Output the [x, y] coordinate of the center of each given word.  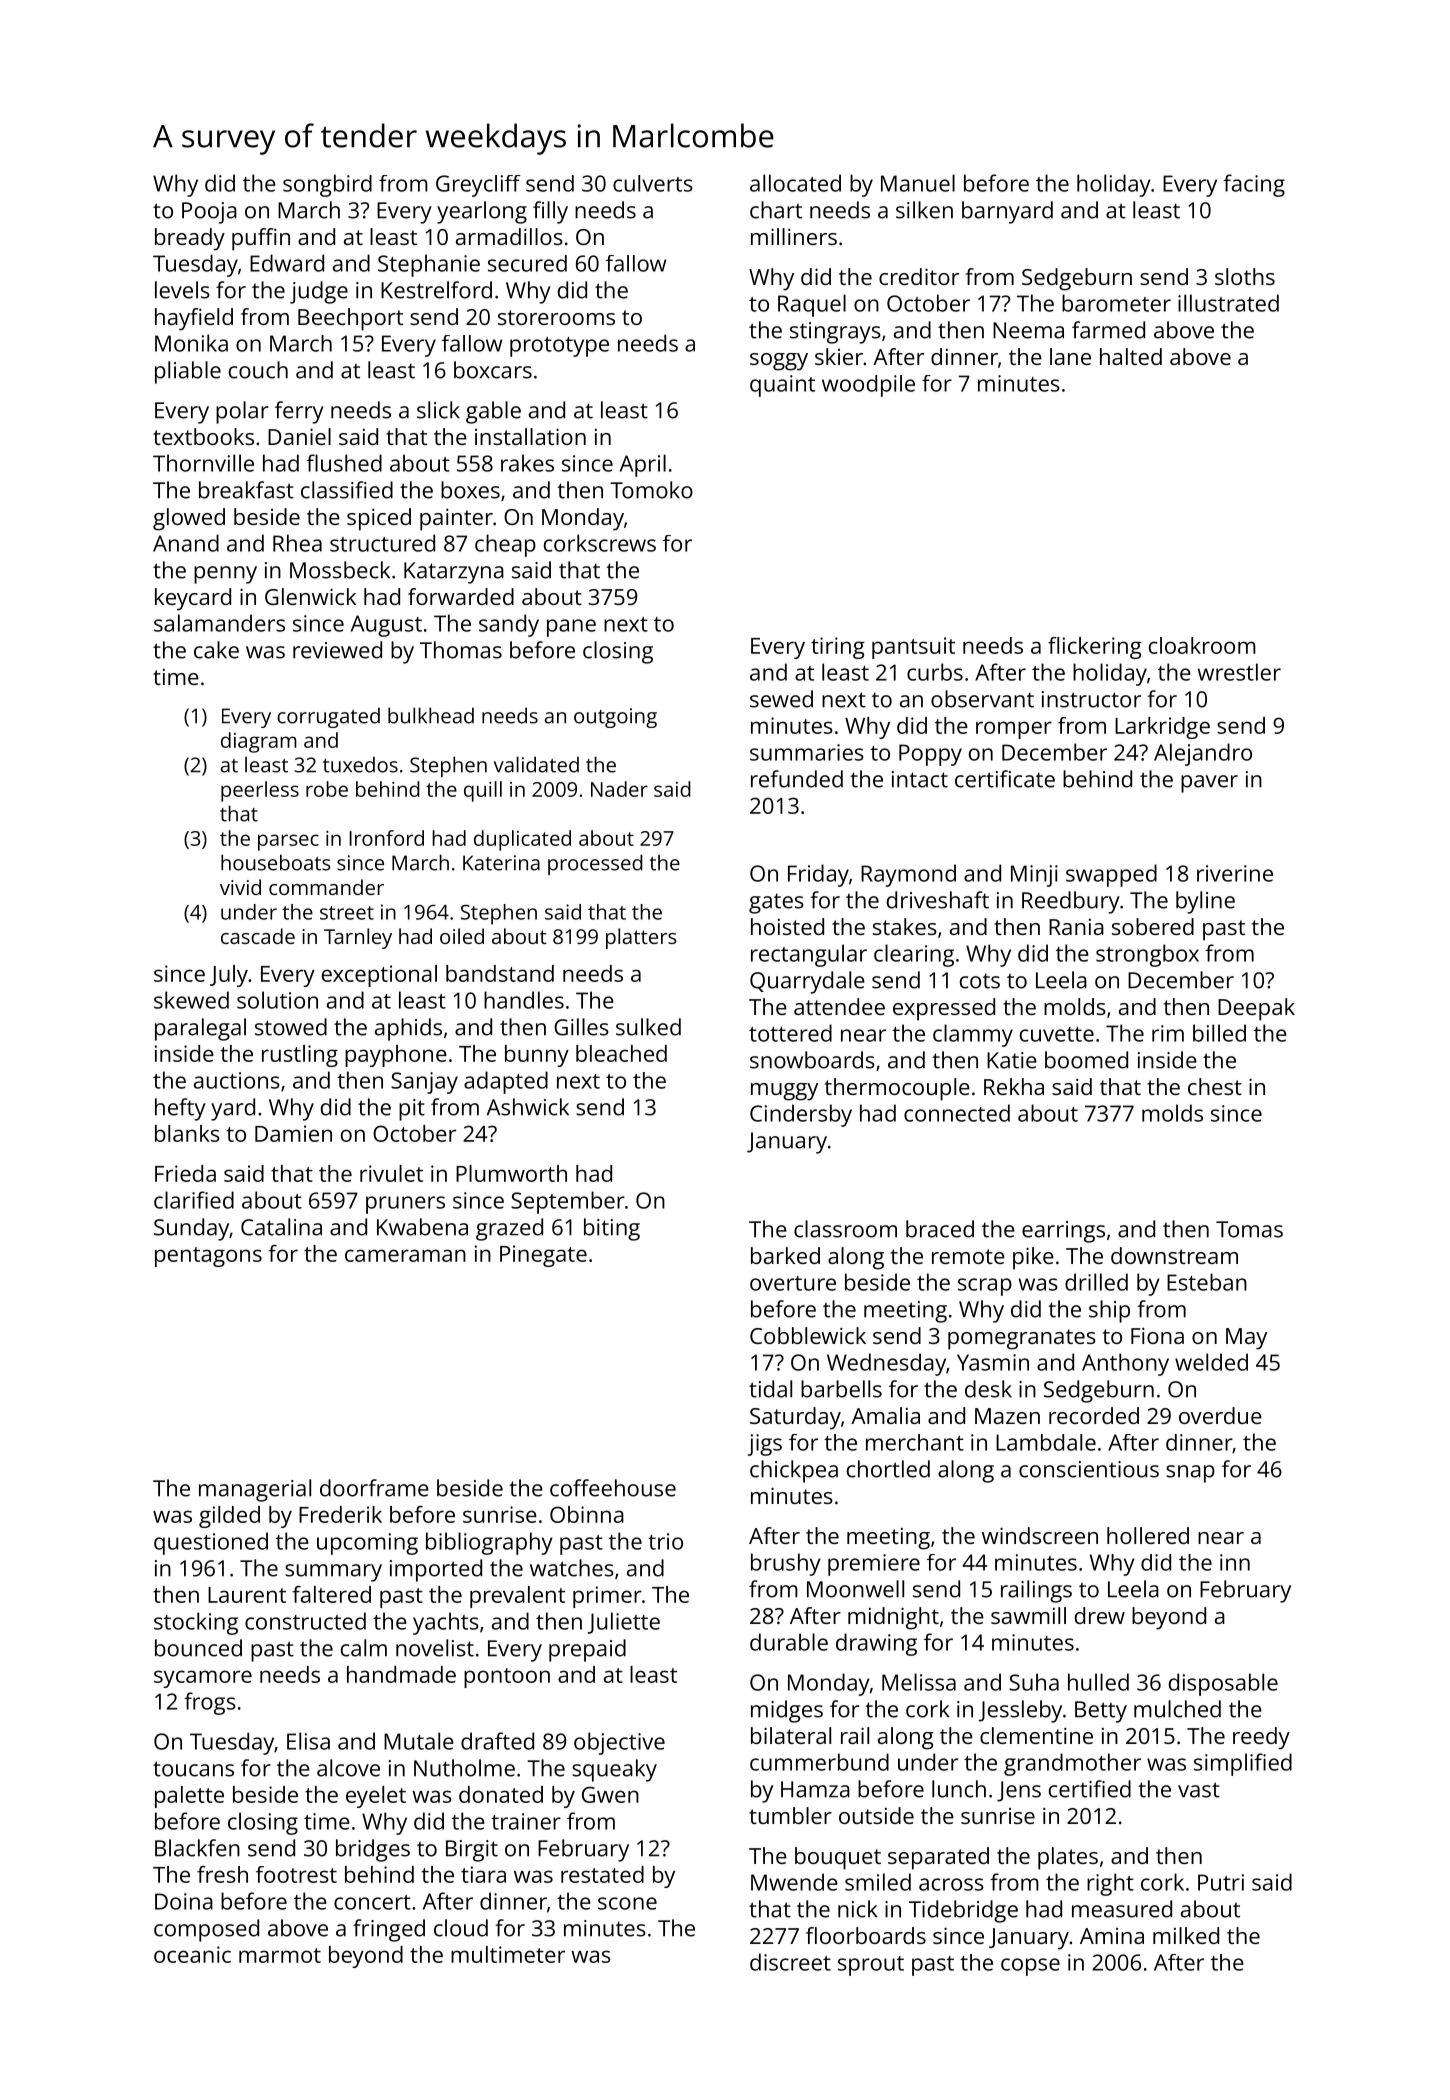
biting [612, 1229]
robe [327, 789]
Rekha [1014, 1086]
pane [571, 628]
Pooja [209, 213]
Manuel [918, 183]
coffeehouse [613, 1488]
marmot [280, 1955]
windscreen [1040, 1535]
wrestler [1239, 672]
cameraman [405, 1255]
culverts [653, 183]
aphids [408, 1029]
